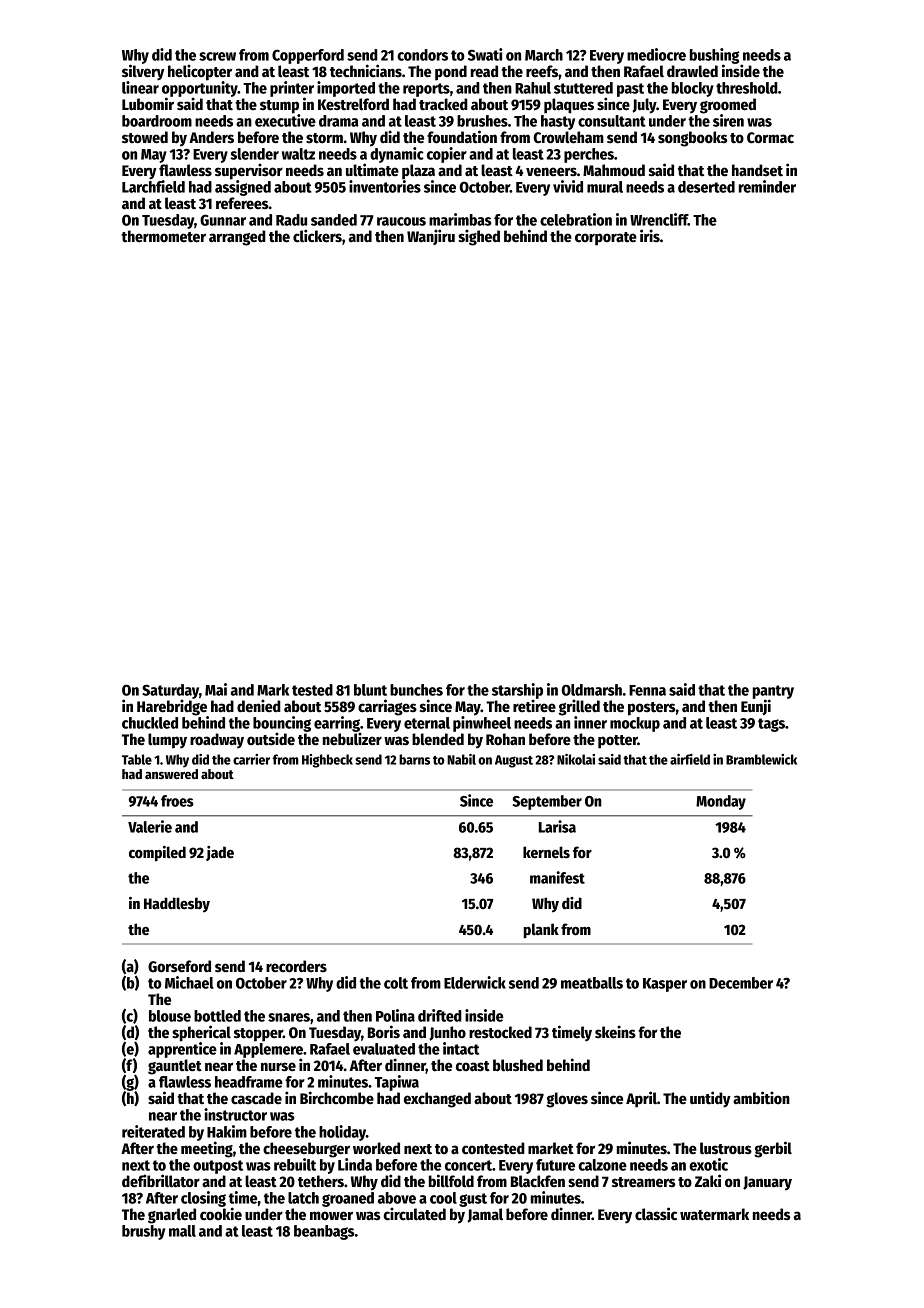 This page has height=1308, width=924. Describe the element at coordinates (606, 239) in the page. I see `corporate` at that location.
